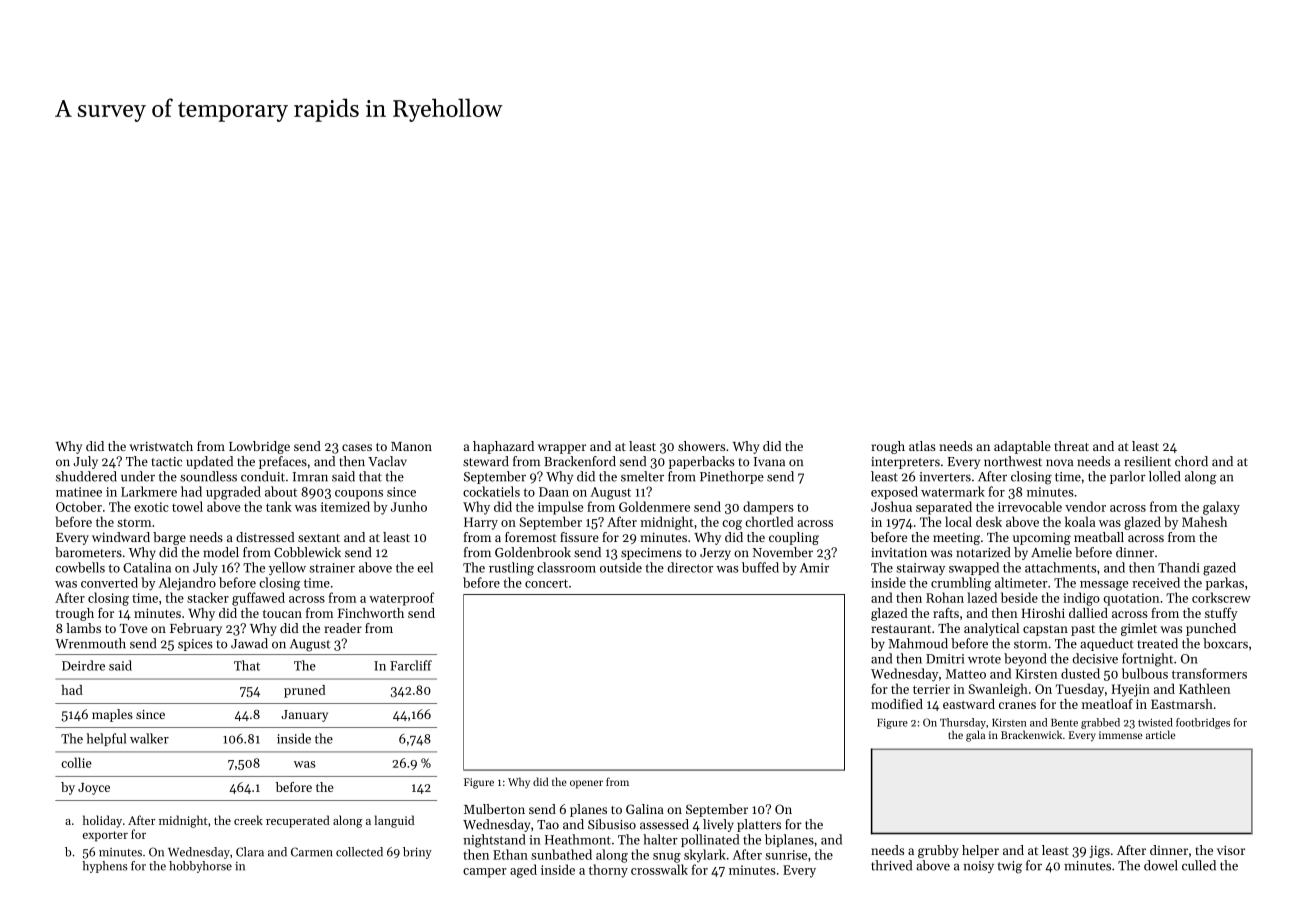  Describe the element at coordinates (258, 599) in the screenshot. I see `guffawed` at that location.
